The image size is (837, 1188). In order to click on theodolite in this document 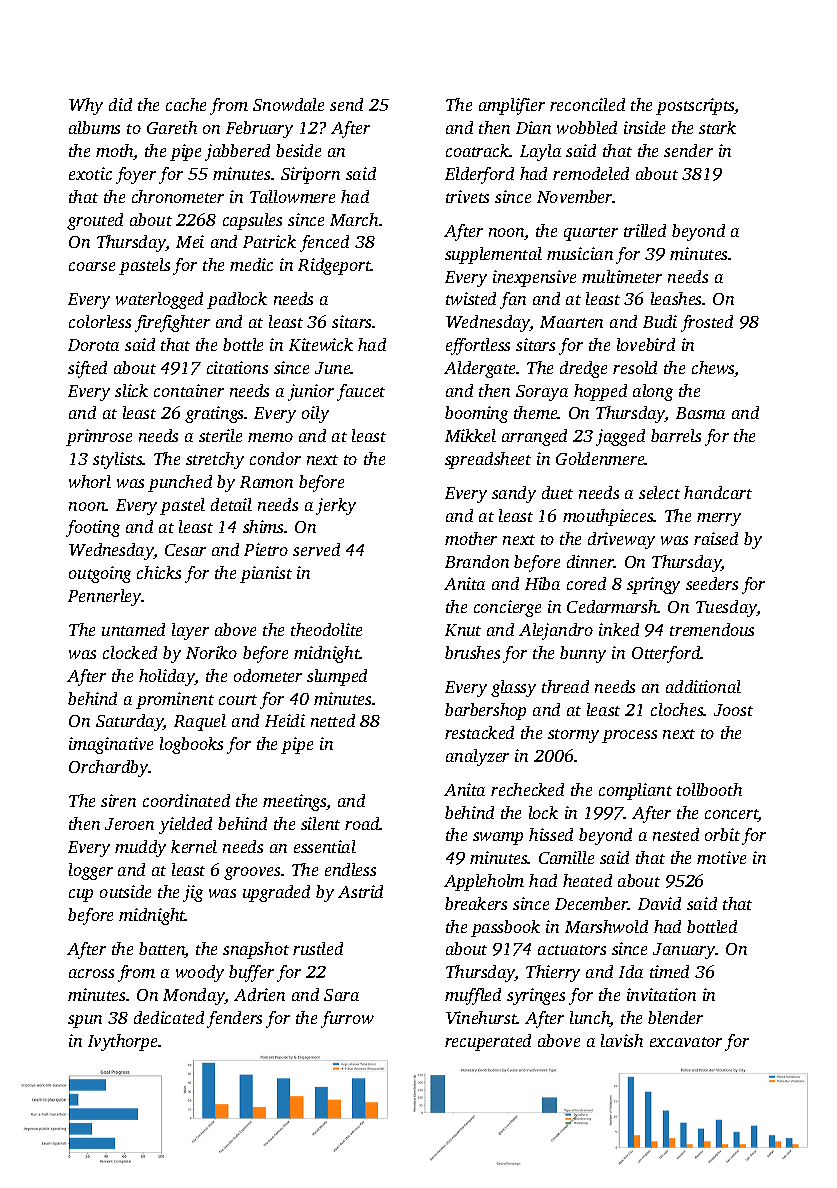, I will do `click(326, 629)`.
